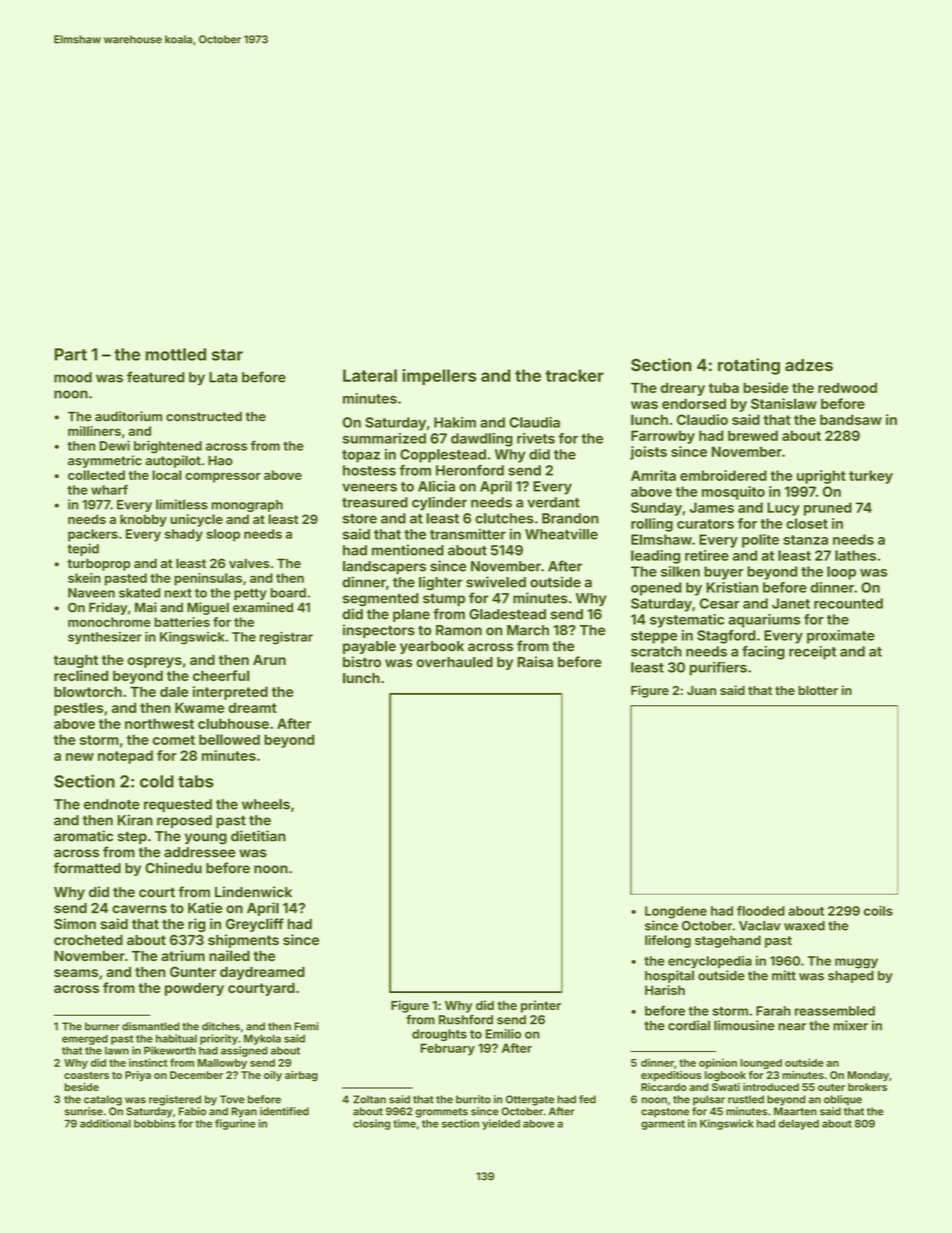 The width and height of the screenshot is (952, 1233). What do you see at coordinates (878, 911) in the screenshot?
I see `coils` at bounding box center [878, 911].
